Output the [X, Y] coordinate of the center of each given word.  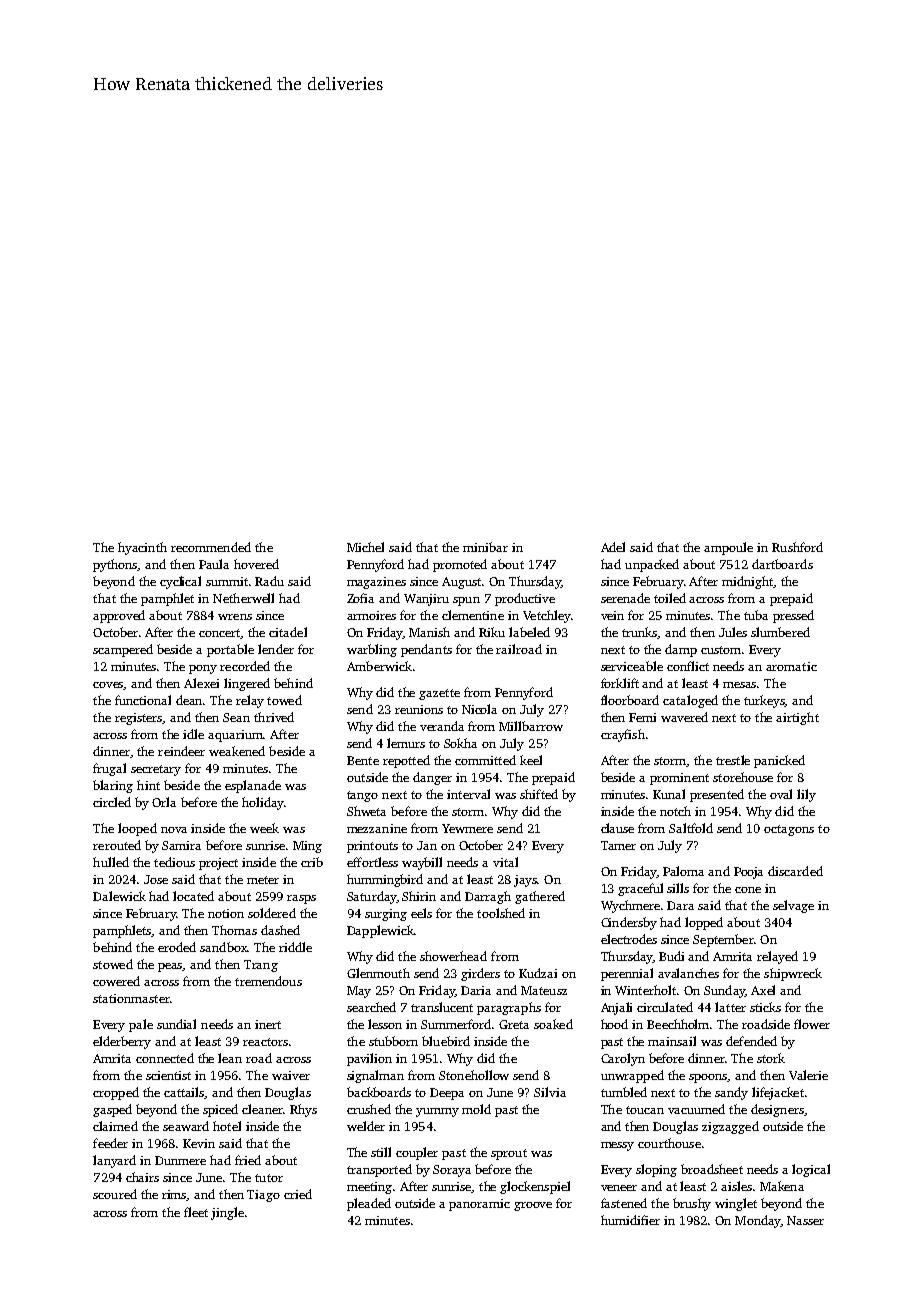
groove [533, 1206]
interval [468, 794]
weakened [237, 751]
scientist [168, 1075]
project [218, 864]
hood [614, 1024]
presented [717, 795]
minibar [485, 547]
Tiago [263, 1196]
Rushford [797, 547]
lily [806, 795]
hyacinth [142, 548]
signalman [375, 1076]
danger [432, 778]
